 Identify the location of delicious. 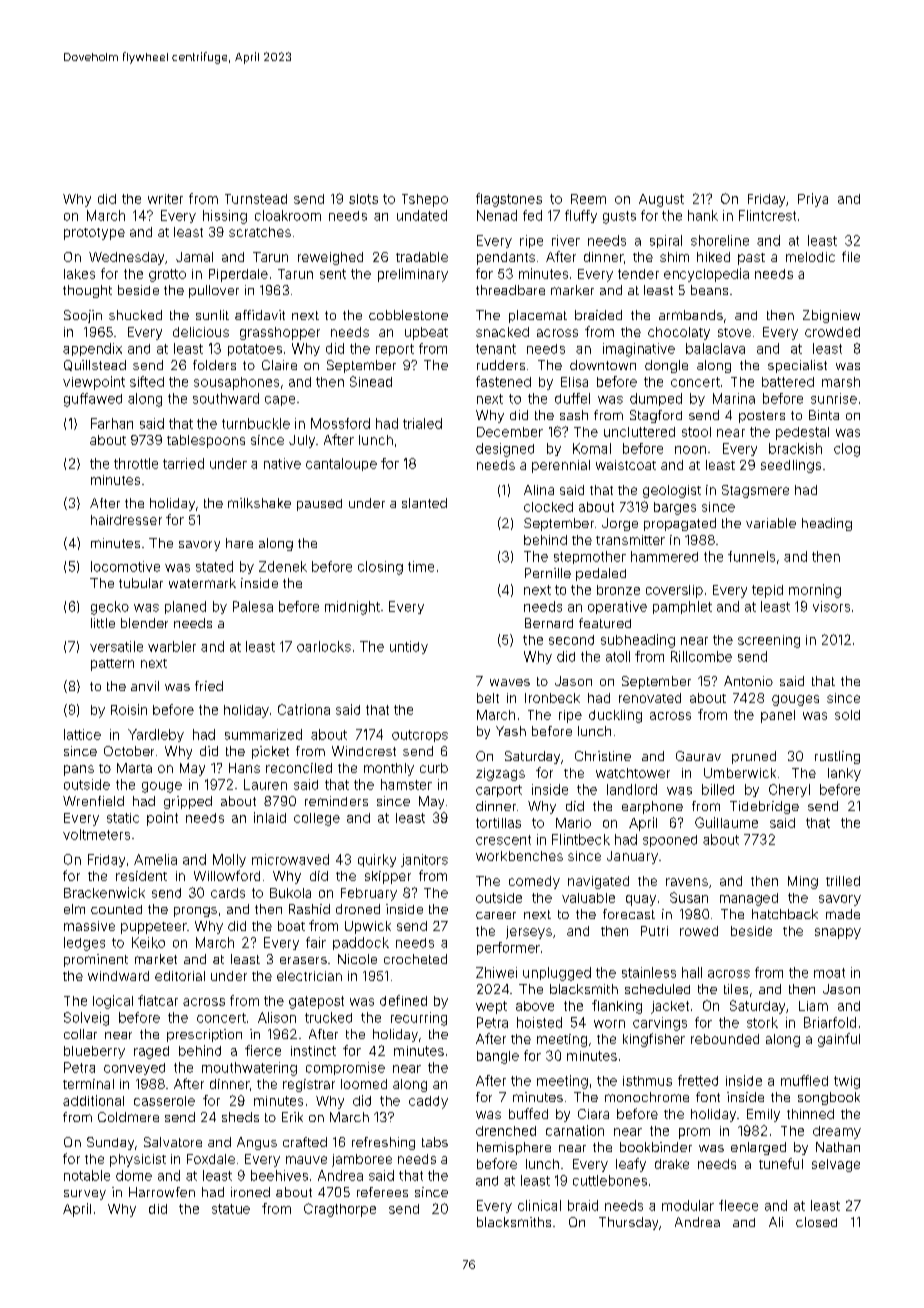
(201, 332).
